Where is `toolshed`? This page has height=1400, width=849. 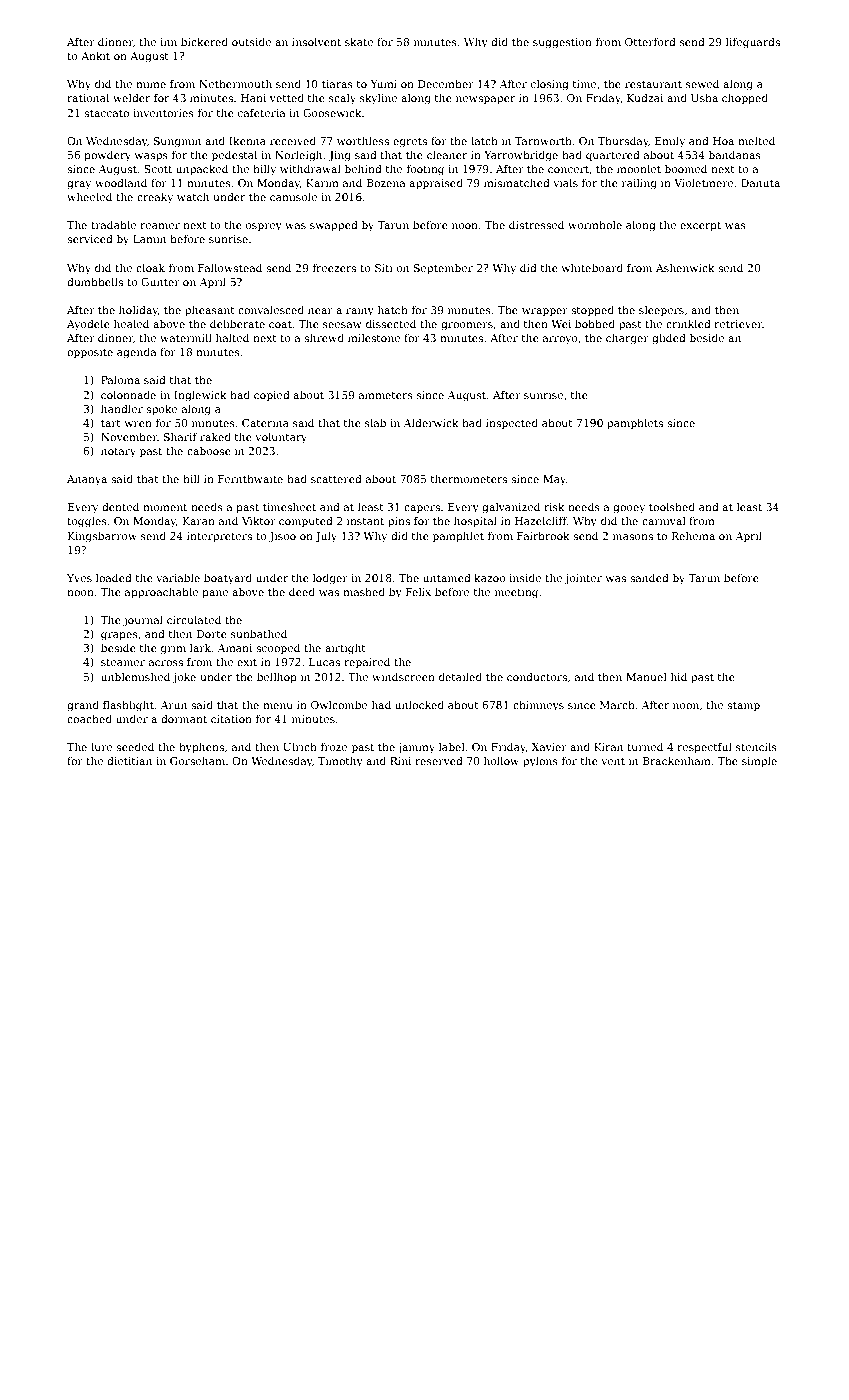 toolshed is located at coordinates (672, 506).
